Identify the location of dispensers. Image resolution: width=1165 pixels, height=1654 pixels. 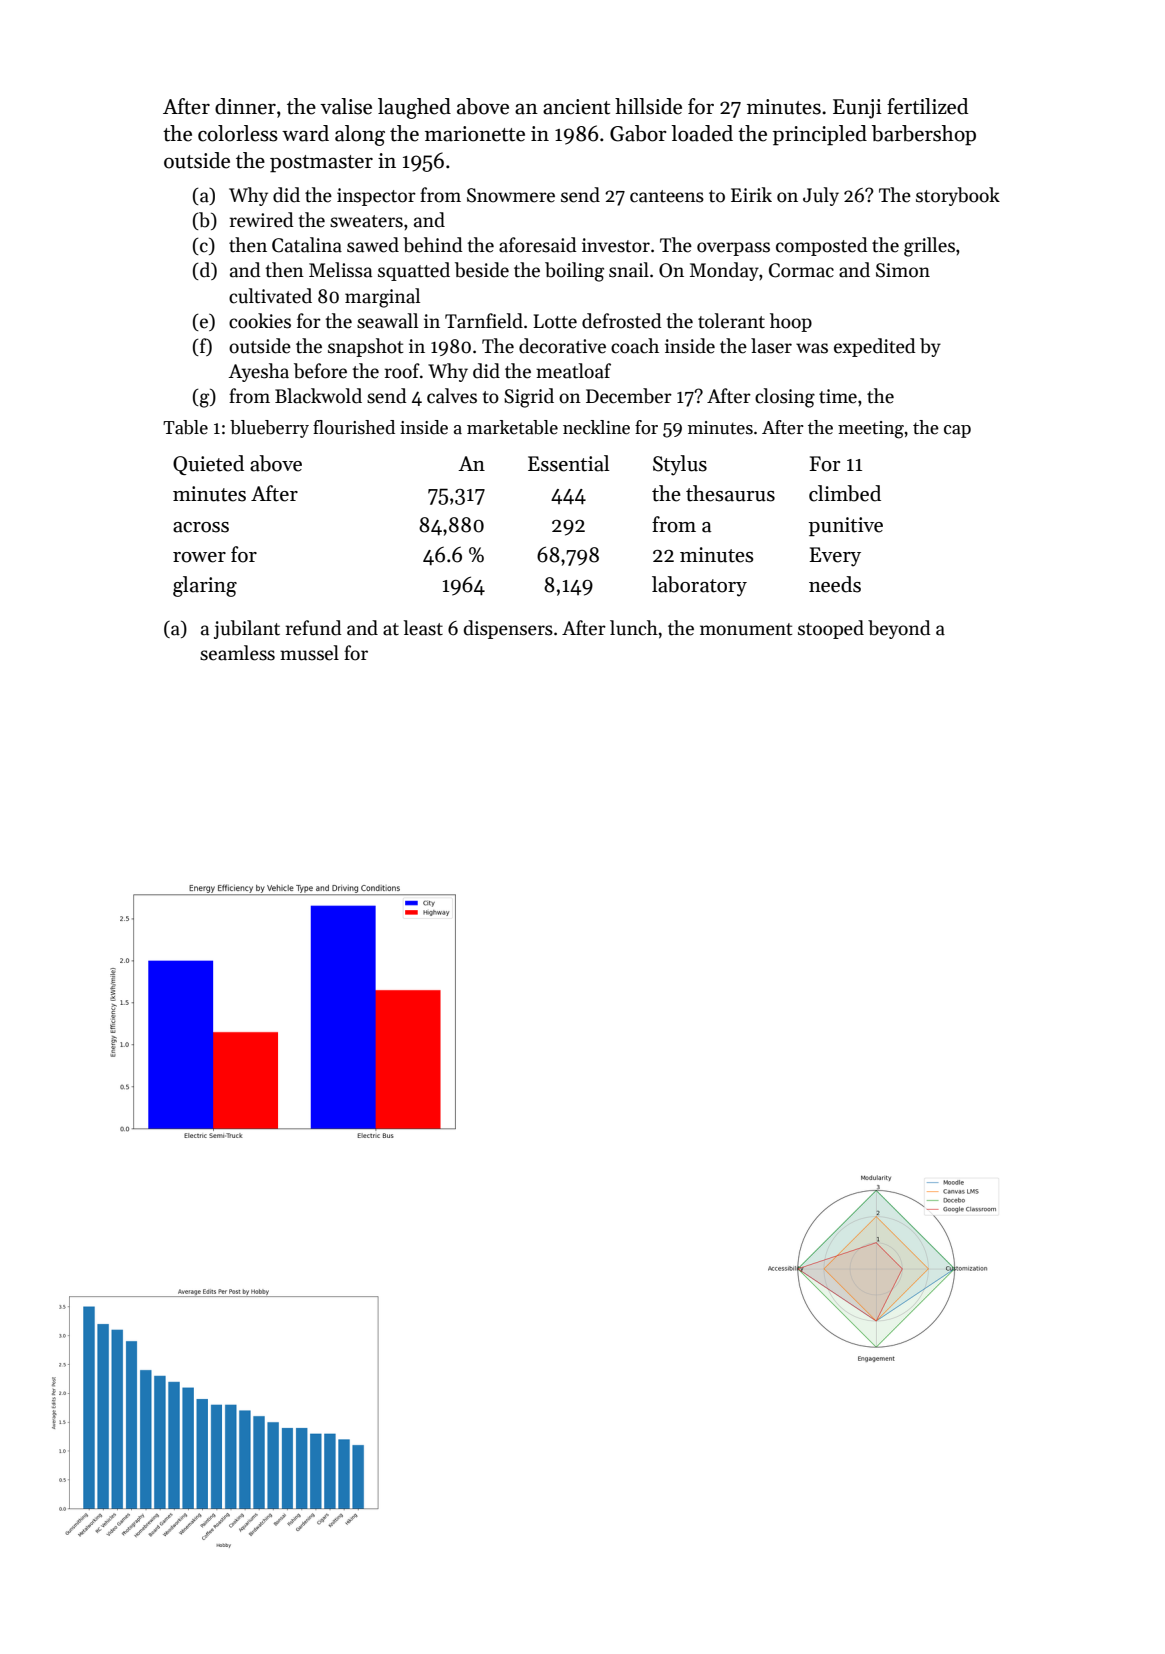
(508, 629).
